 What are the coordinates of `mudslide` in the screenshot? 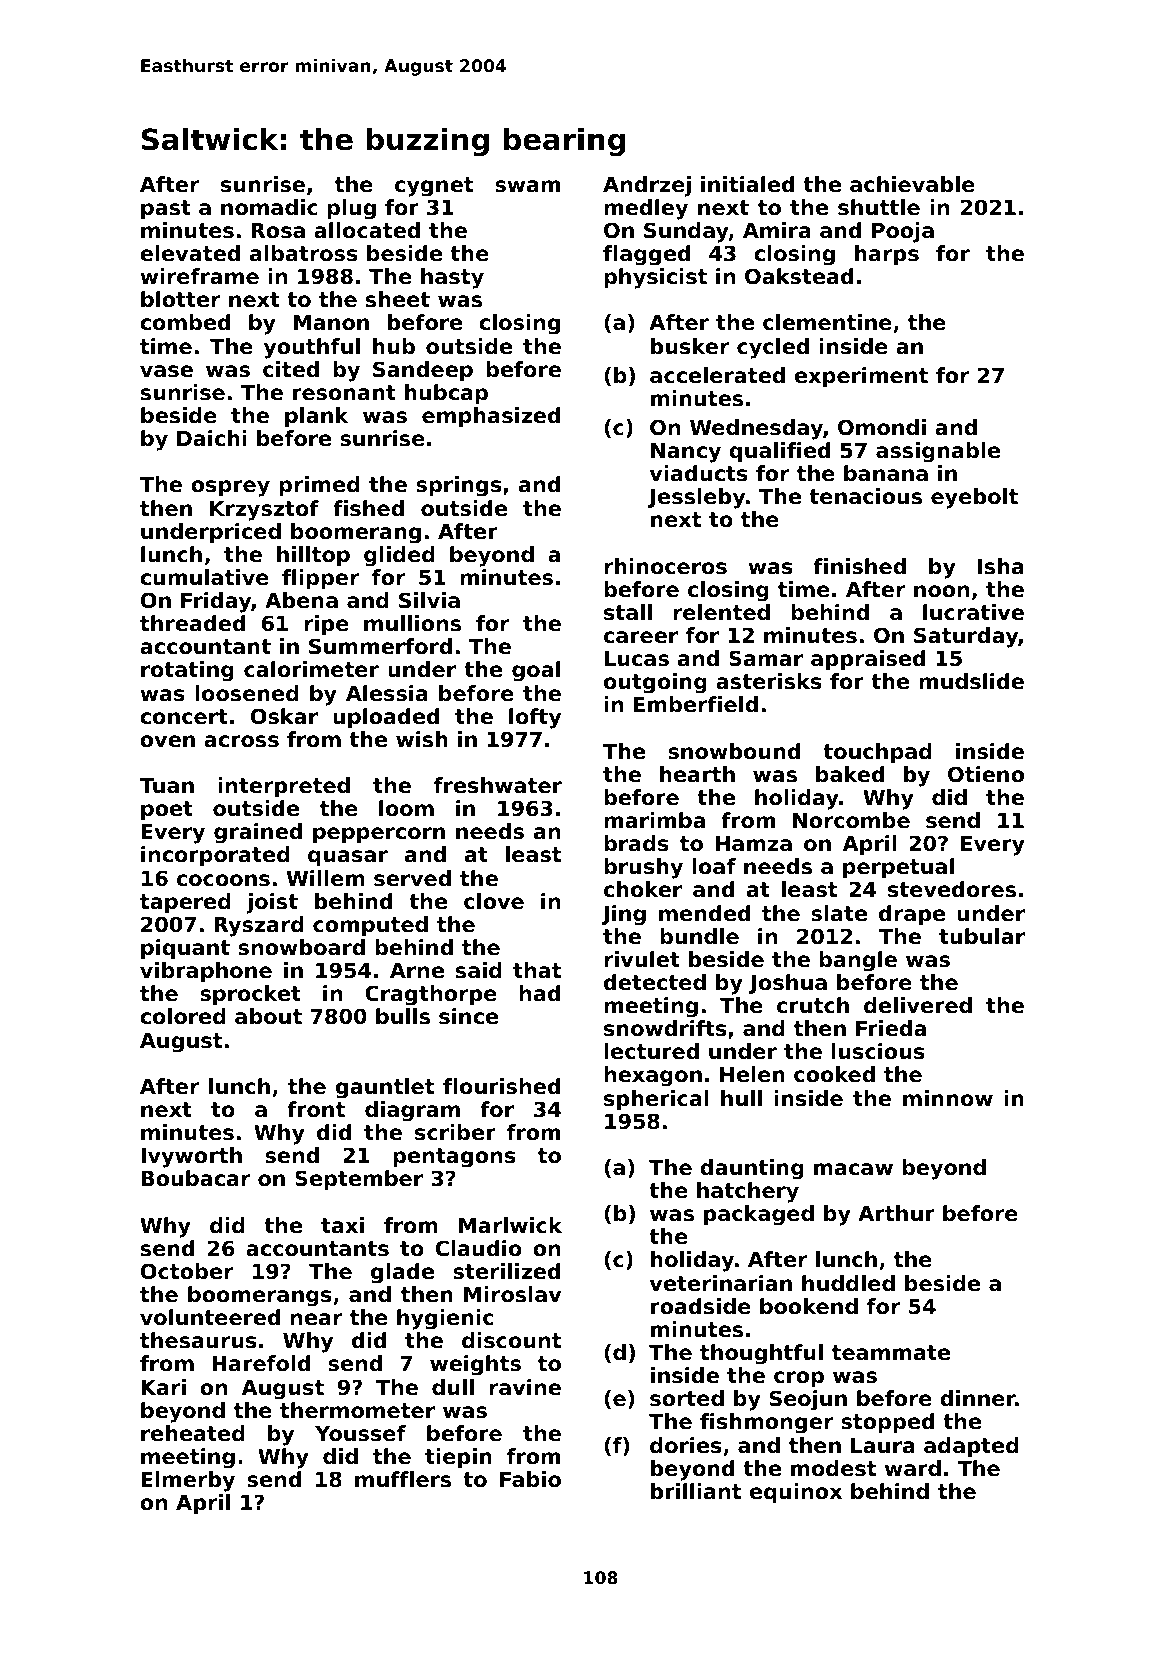 It's located at (971, 681).
